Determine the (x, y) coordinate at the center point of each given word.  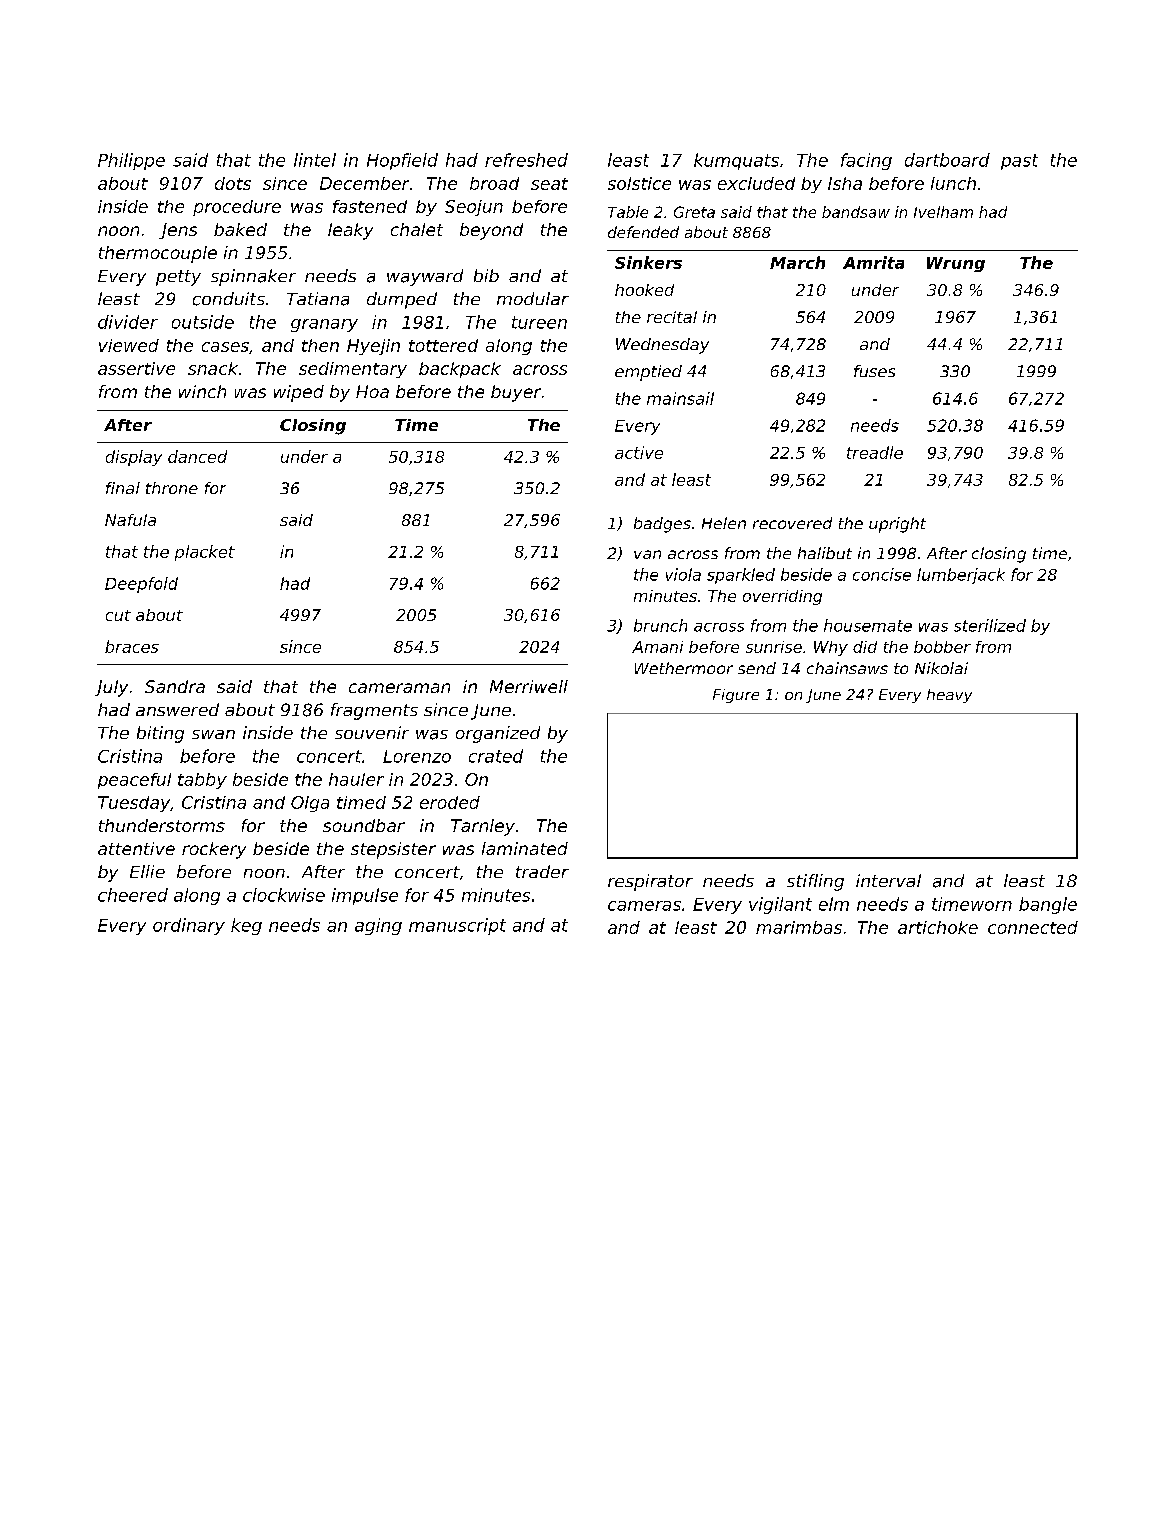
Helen (724, 523)
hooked (644, 290)
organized (498, 734)
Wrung (956, 264)
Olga (310, 804)
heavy (949, 696)
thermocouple (158, 254)
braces (132, 646)
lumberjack (961, 576)
